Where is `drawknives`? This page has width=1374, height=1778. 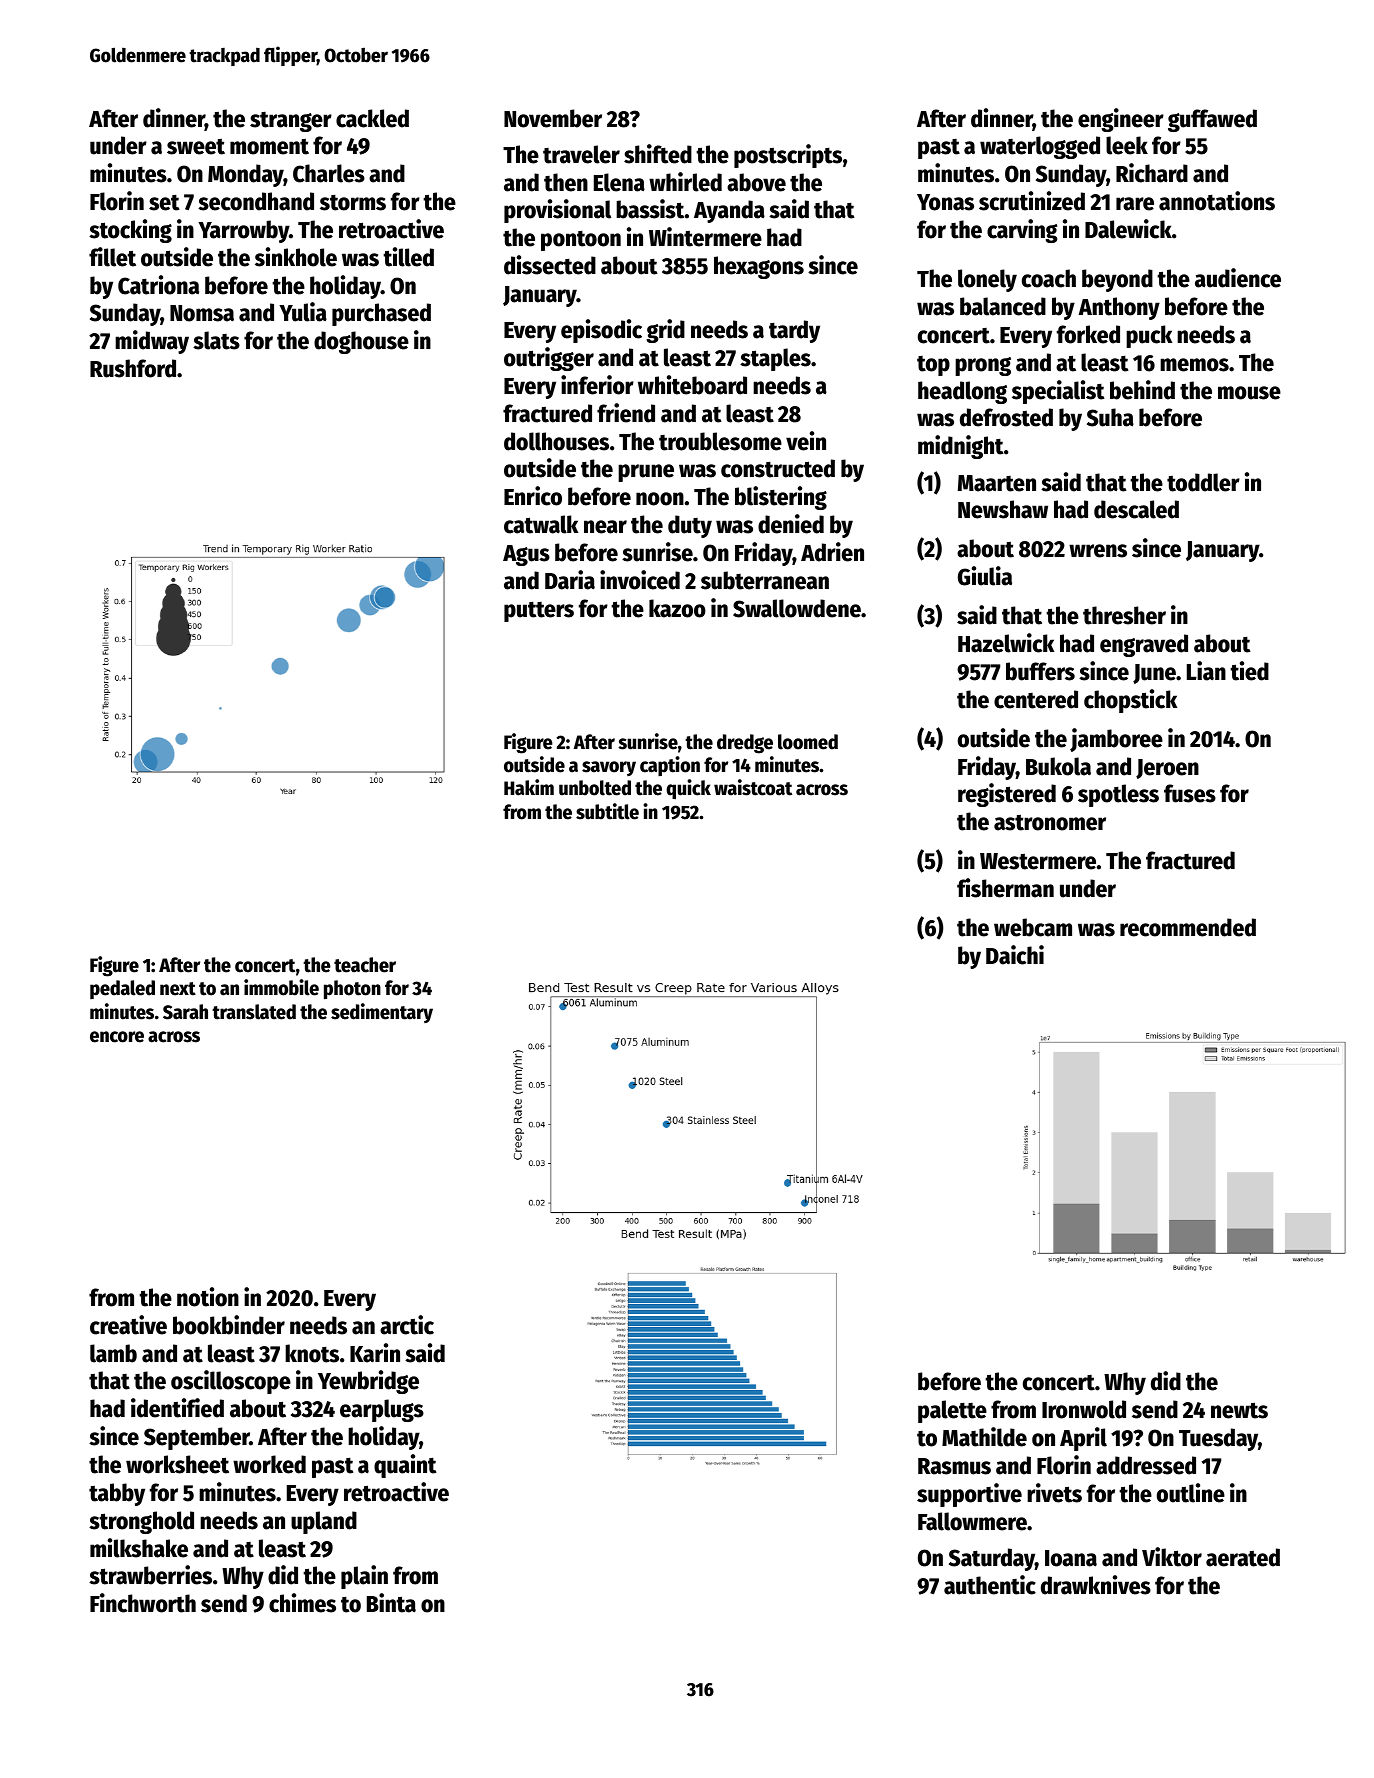
drawknives is located at coordinates (1096, 1585).
